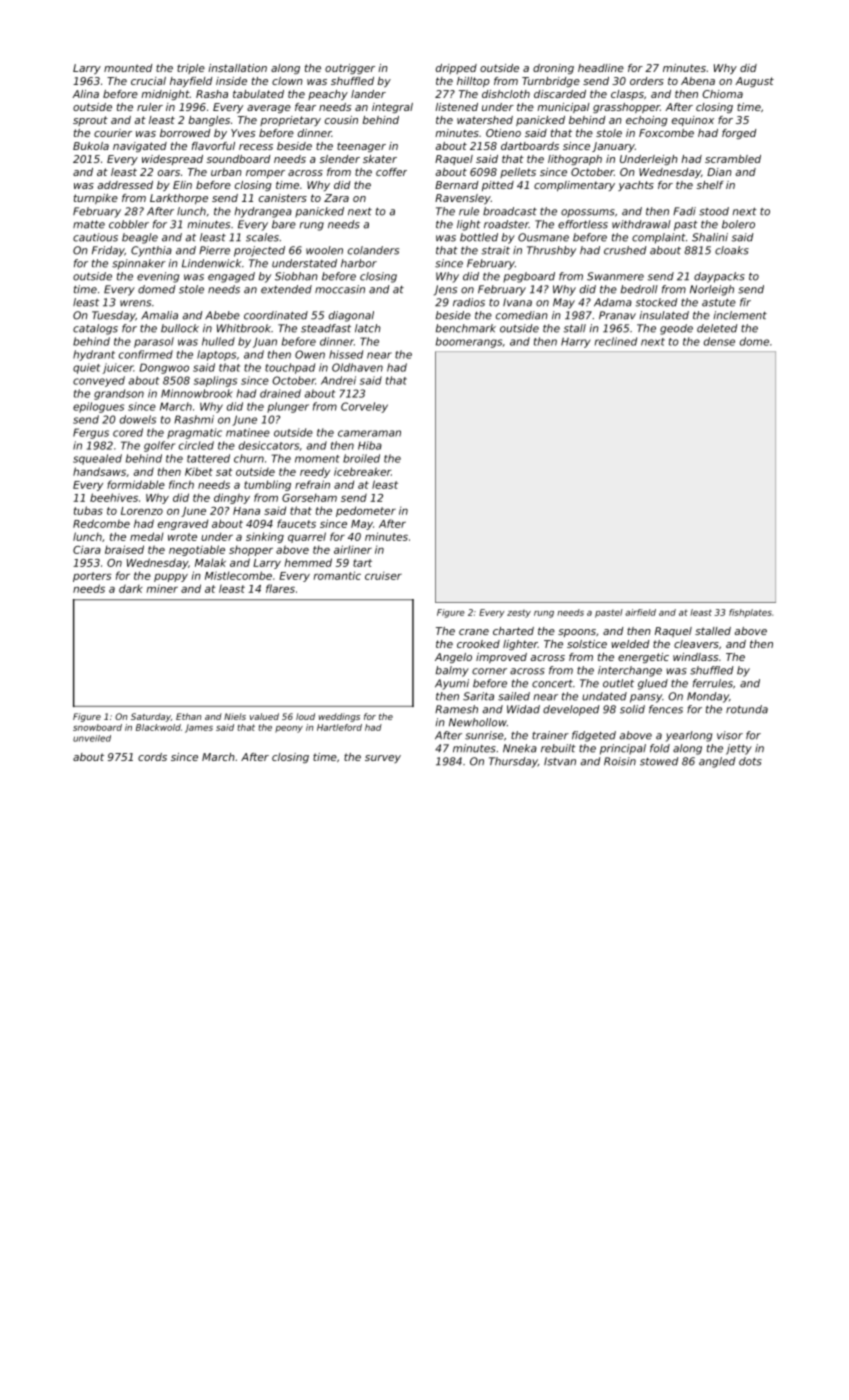  Describe the element at coordinates (85, 94) in the page. I see `Alina` at that location.
